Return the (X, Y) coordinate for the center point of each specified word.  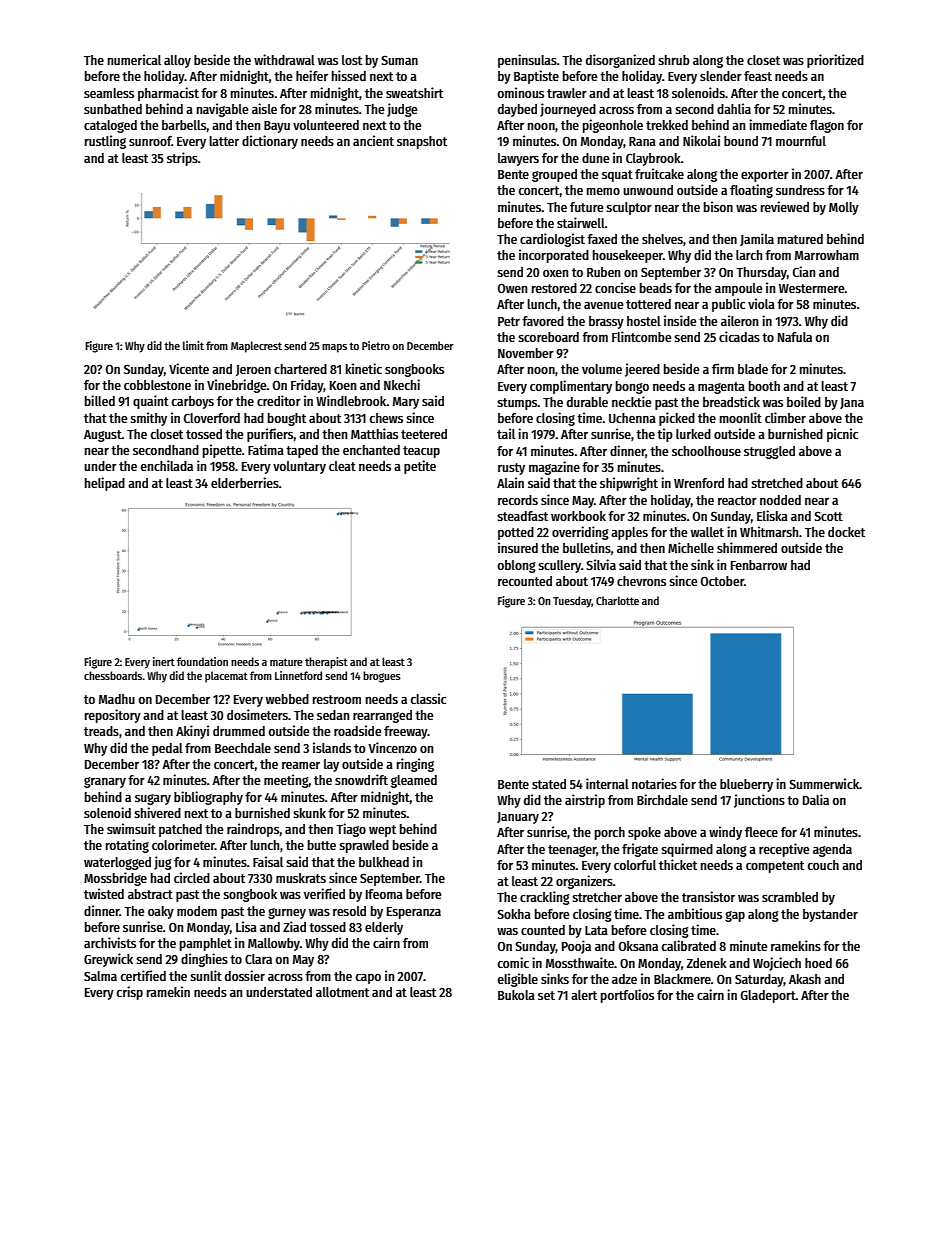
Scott (828, 516)
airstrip (585, 801)
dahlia (734, 108)
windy (725, 833)
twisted (104, 893)
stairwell (581, 222)
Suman (399, 60)
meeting (286, 781)
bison (718, 206)
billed (100, 400)
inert (164, 661)
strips (182, 159)
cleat (342, 466)
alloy (177, 61)
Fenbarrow (759, 565)
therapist (326, 663)
